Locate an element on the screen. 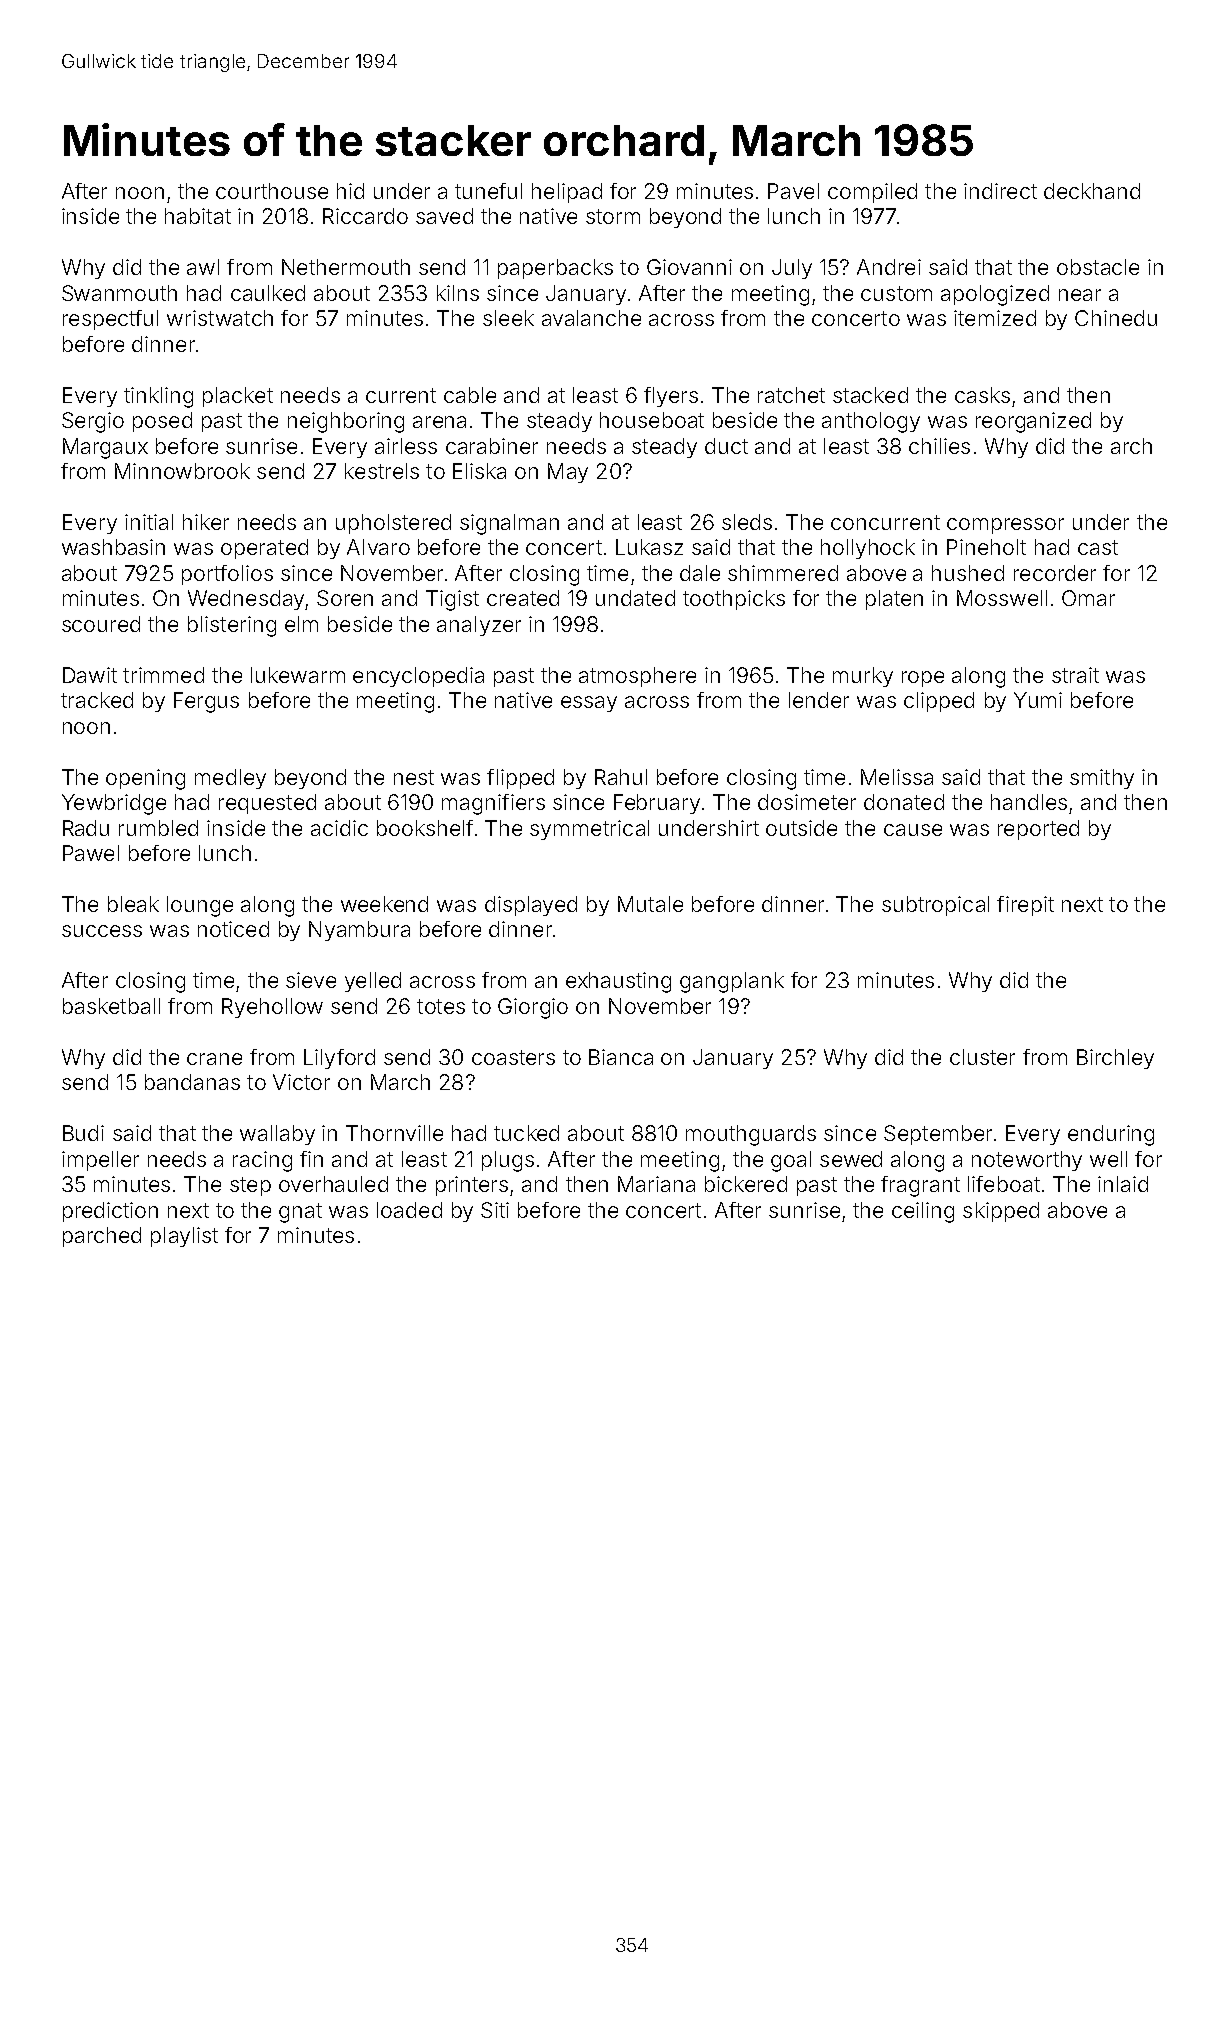  elm is located at coordinates (301, 624).
